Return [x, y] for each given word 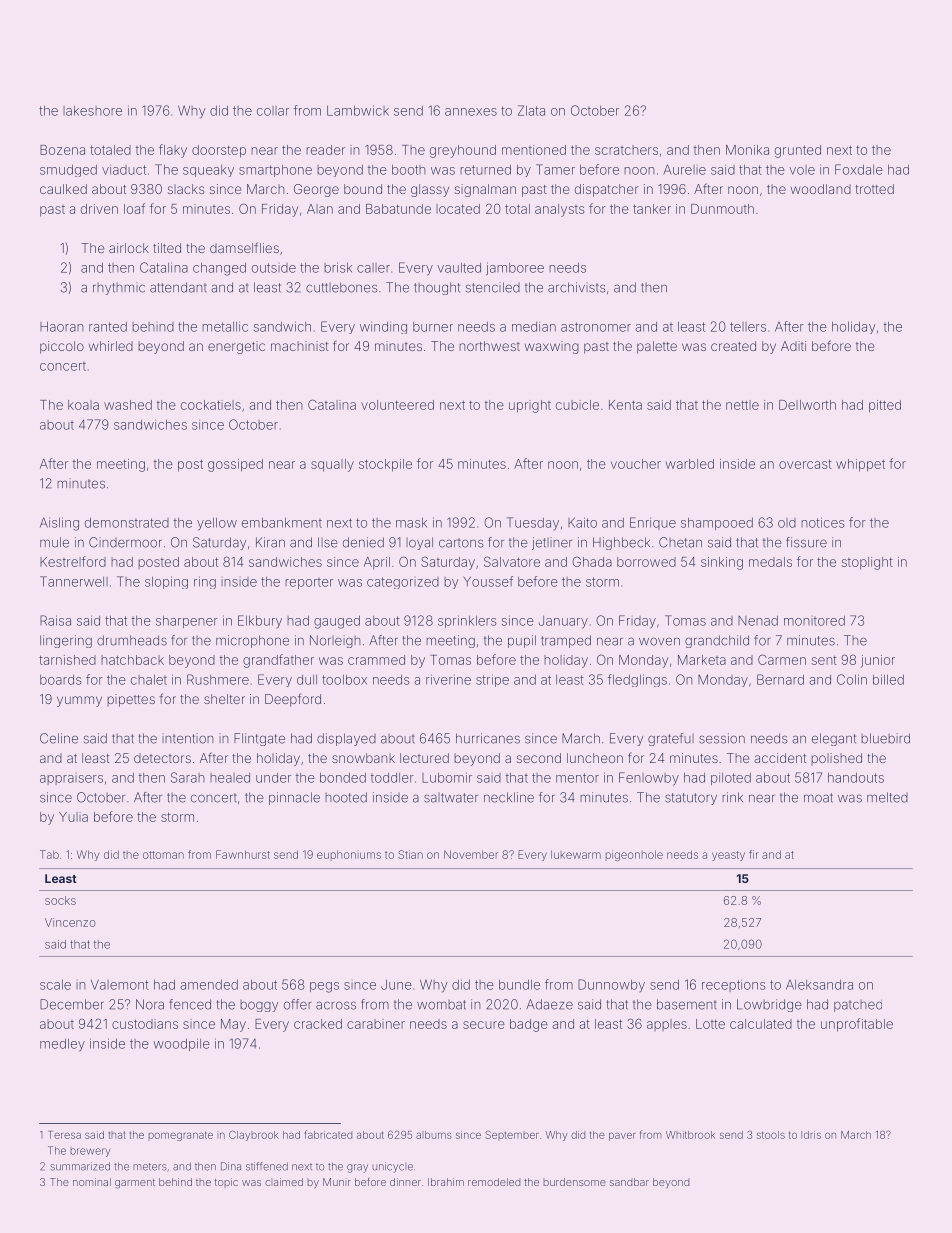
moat [818, 798]
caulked [63, 189]
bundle [519, 985]
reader [325, 150]
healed [230, 778]
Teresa [64, 1135]
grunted [798, 151]
